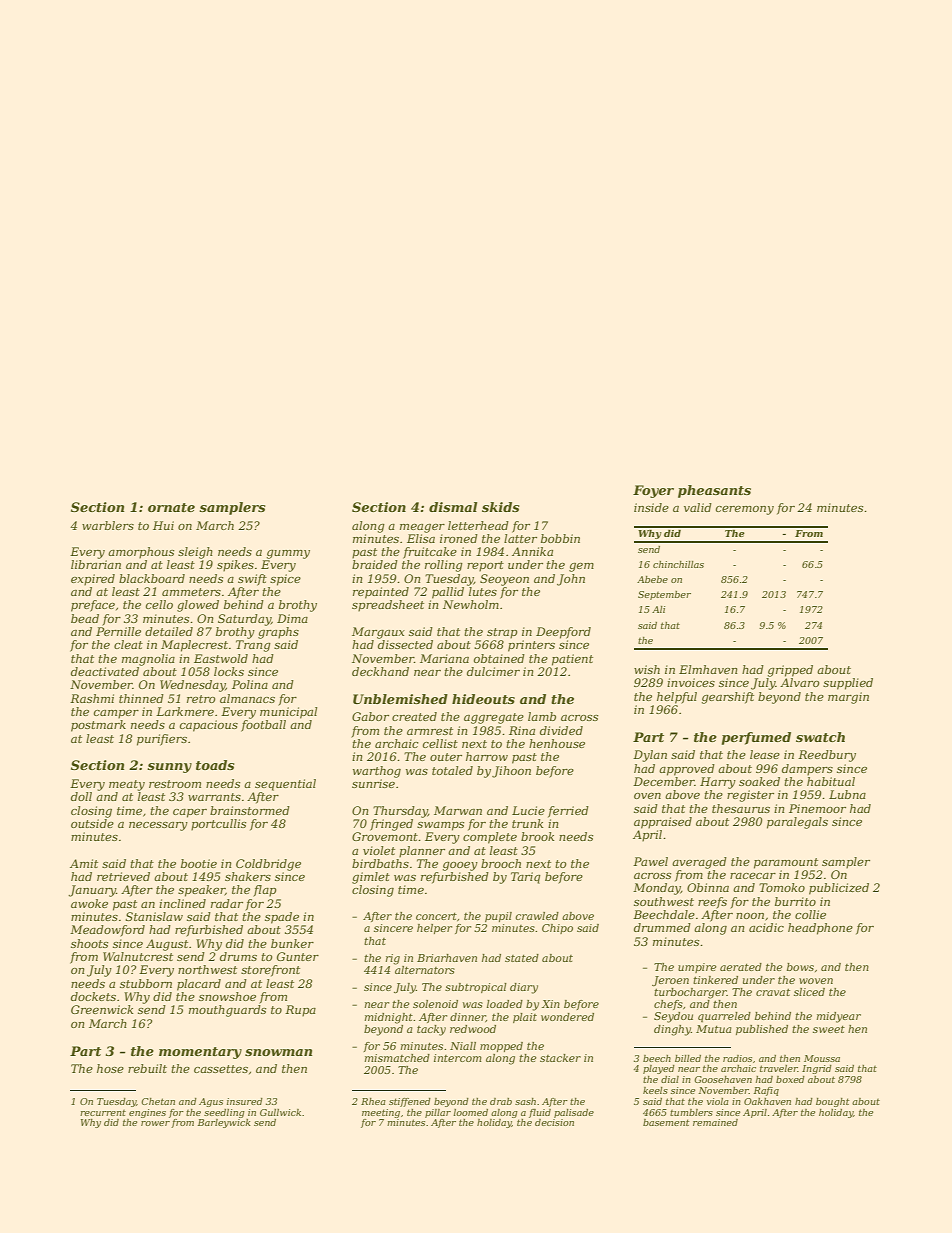  What do you see at coordinates (224, 1123) in the screenshot?
I see `Barleywick` at bounding box center [224, 1123].
